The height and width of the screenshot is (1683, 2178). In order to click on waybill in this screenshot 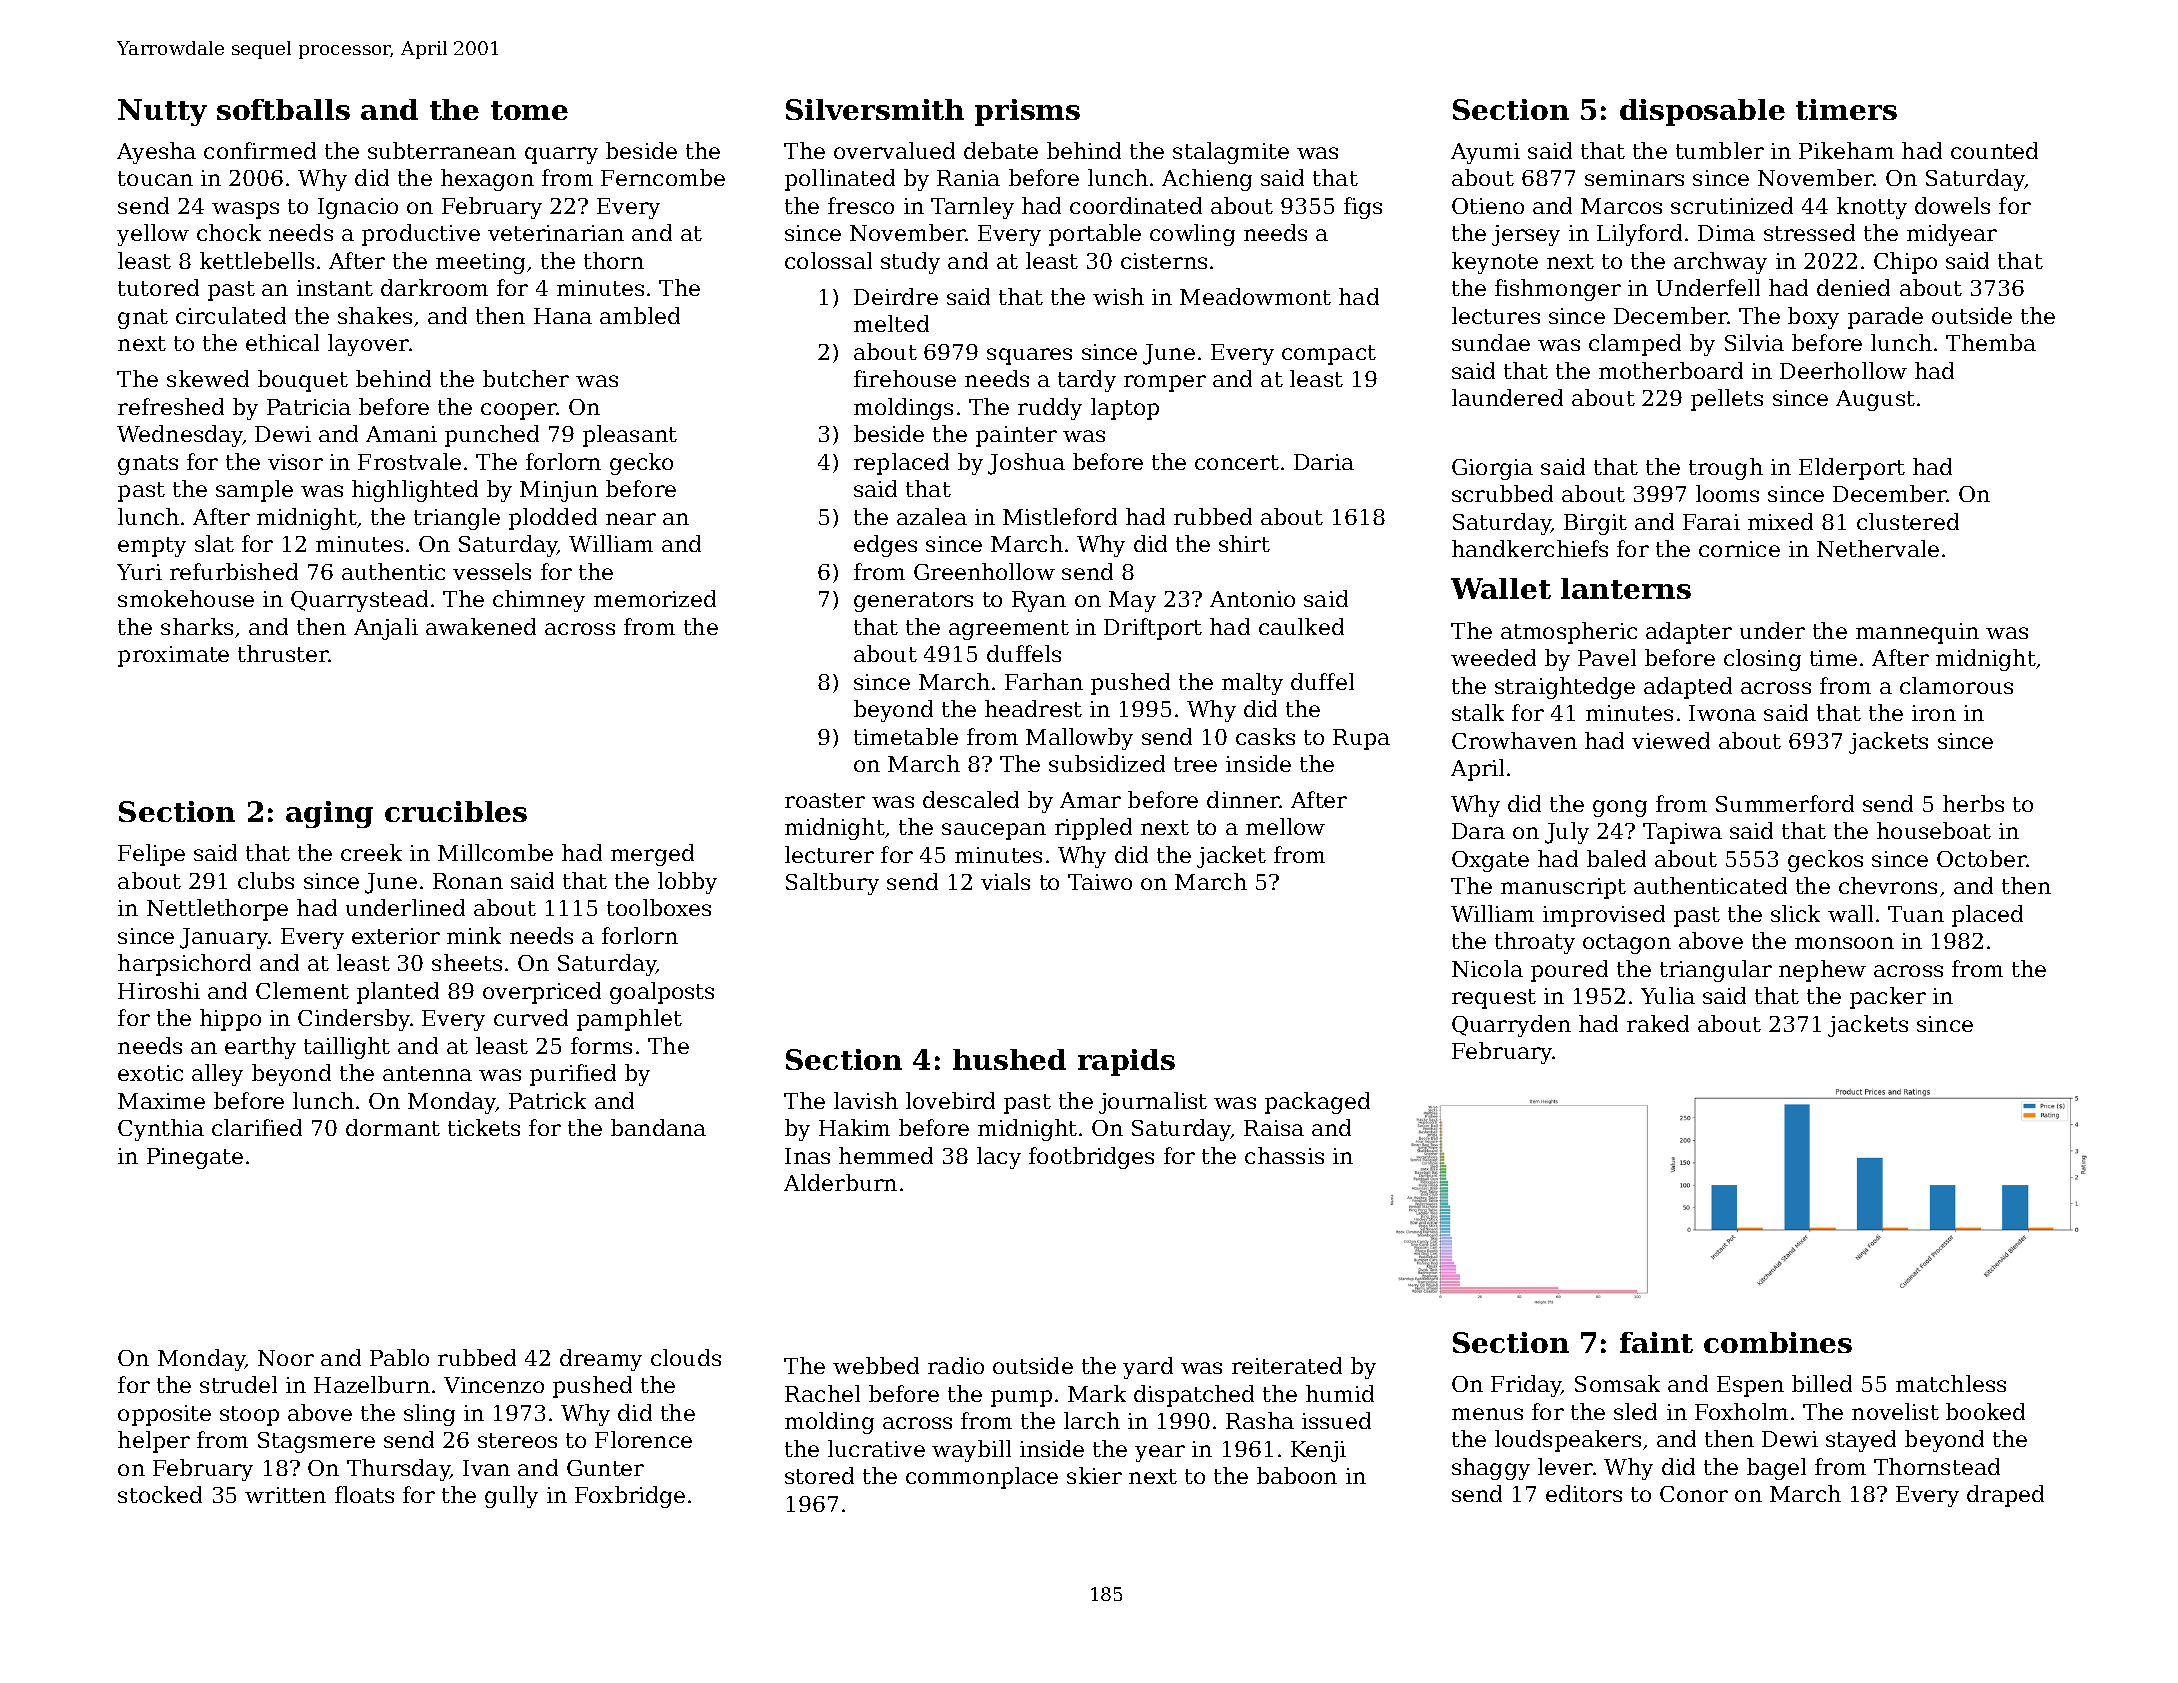, I will do `click(971, 1451)`.
